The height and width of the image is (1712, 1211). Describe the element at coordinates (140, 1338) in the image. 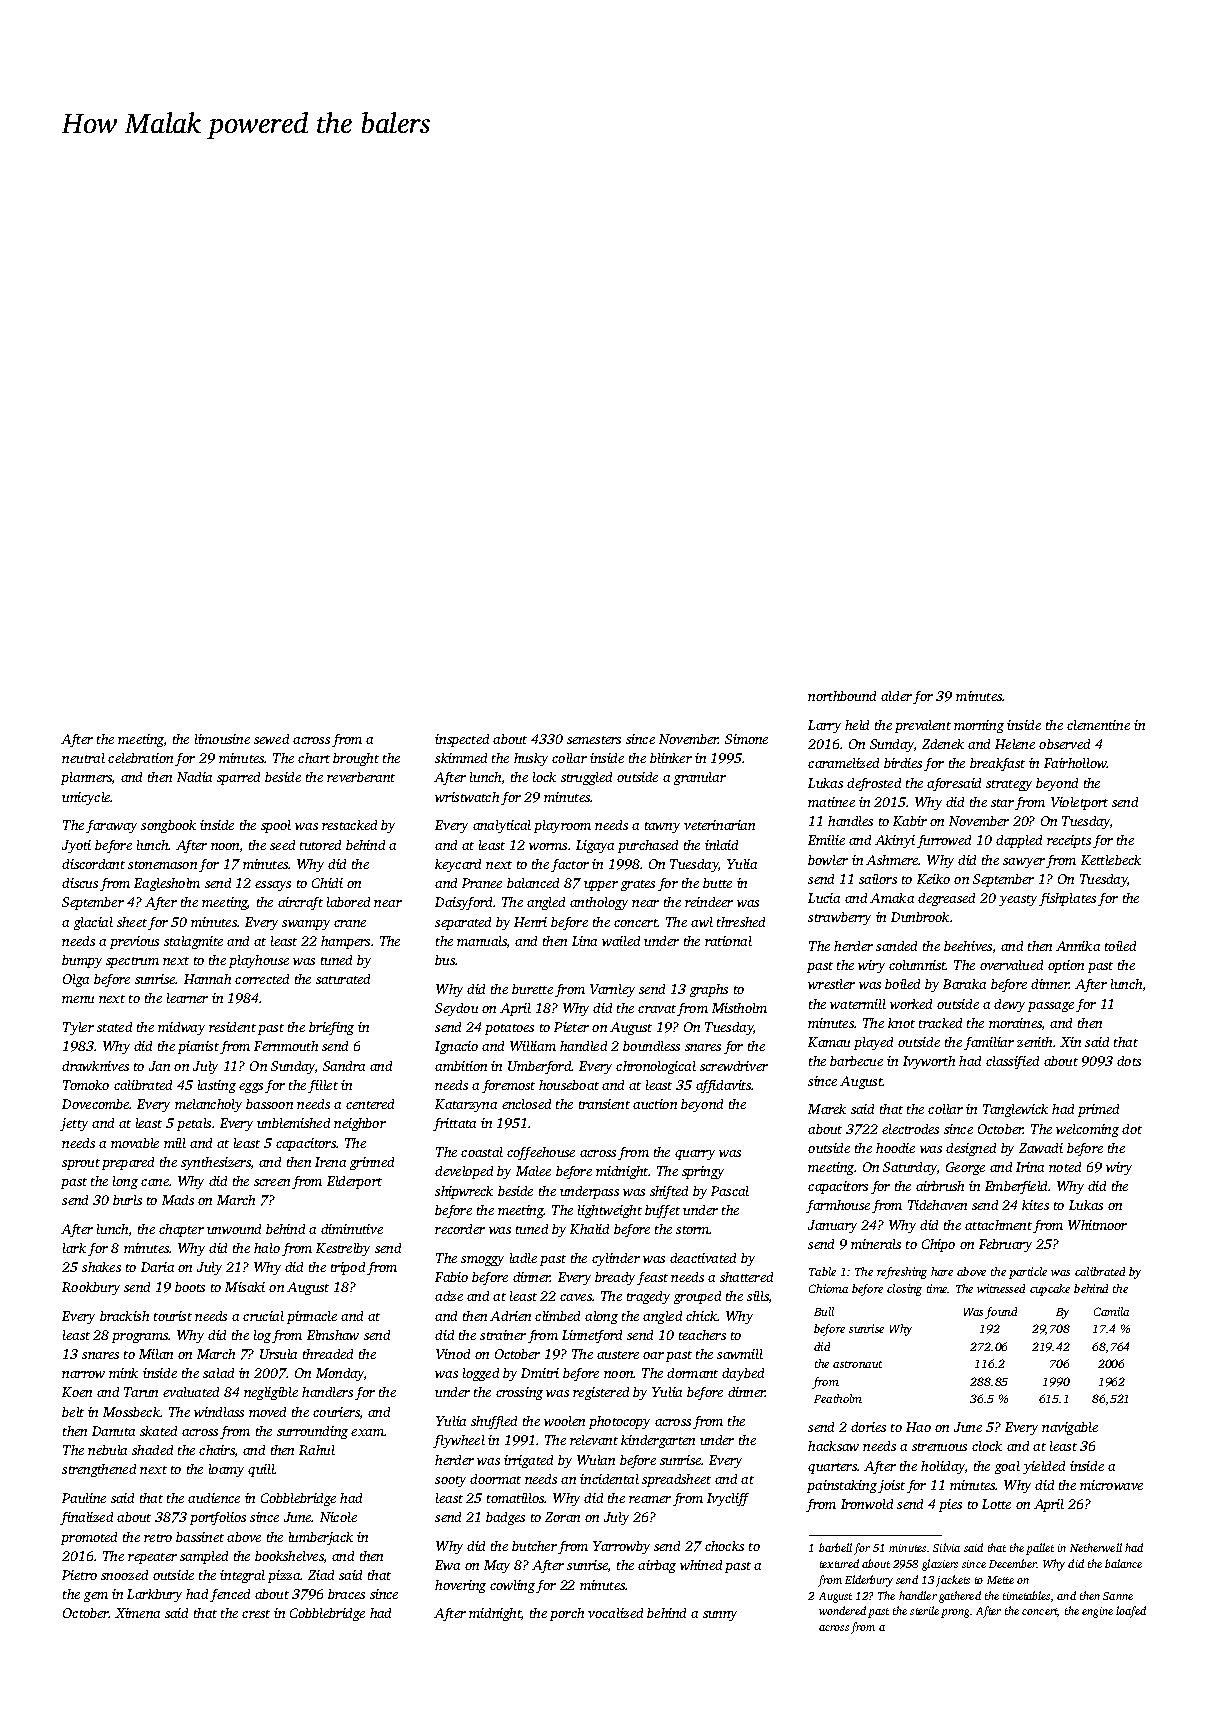

I see `programs` at that location.
